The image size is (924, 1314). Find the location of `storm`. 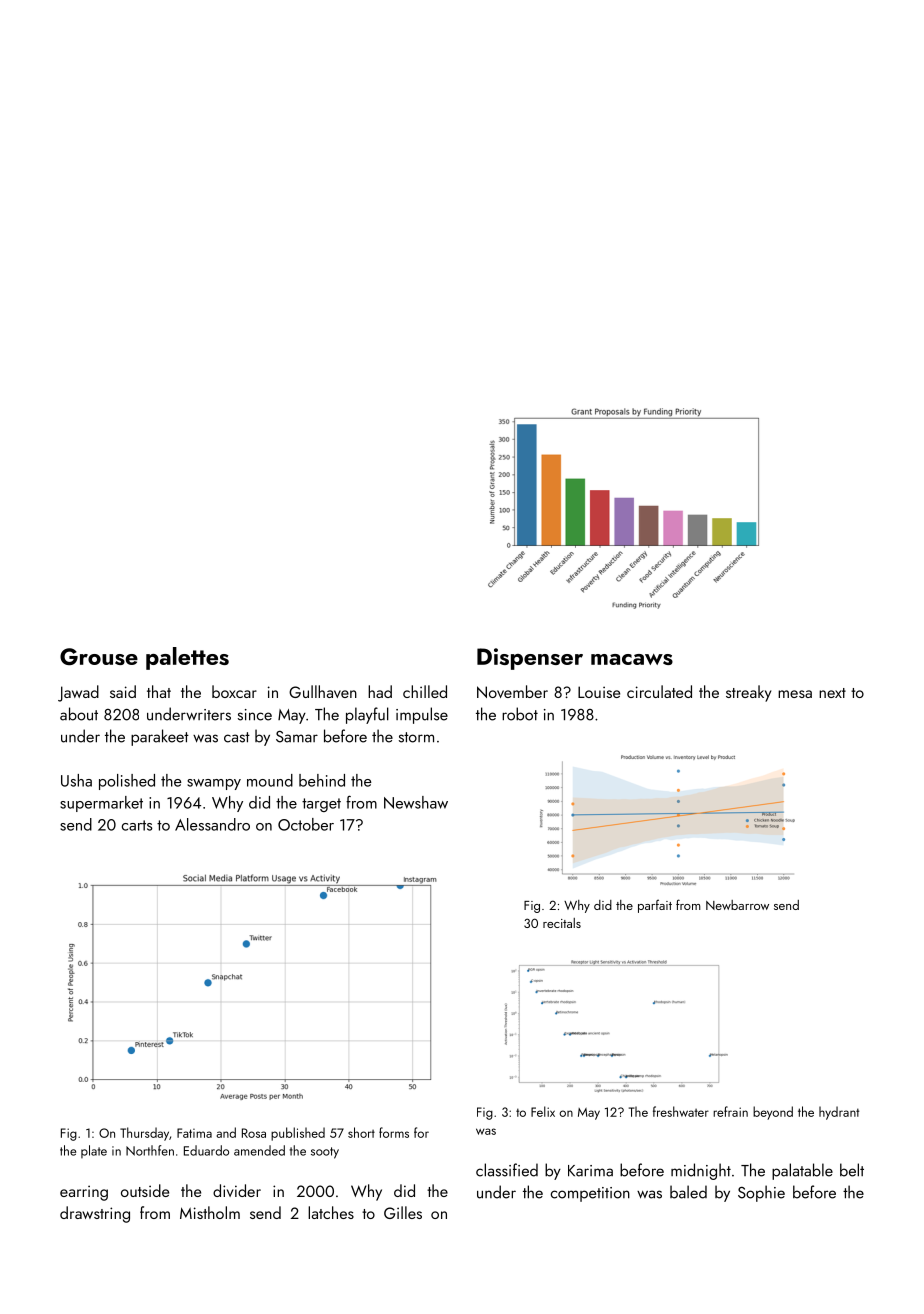

storm is located at coordinates (416, 737).
